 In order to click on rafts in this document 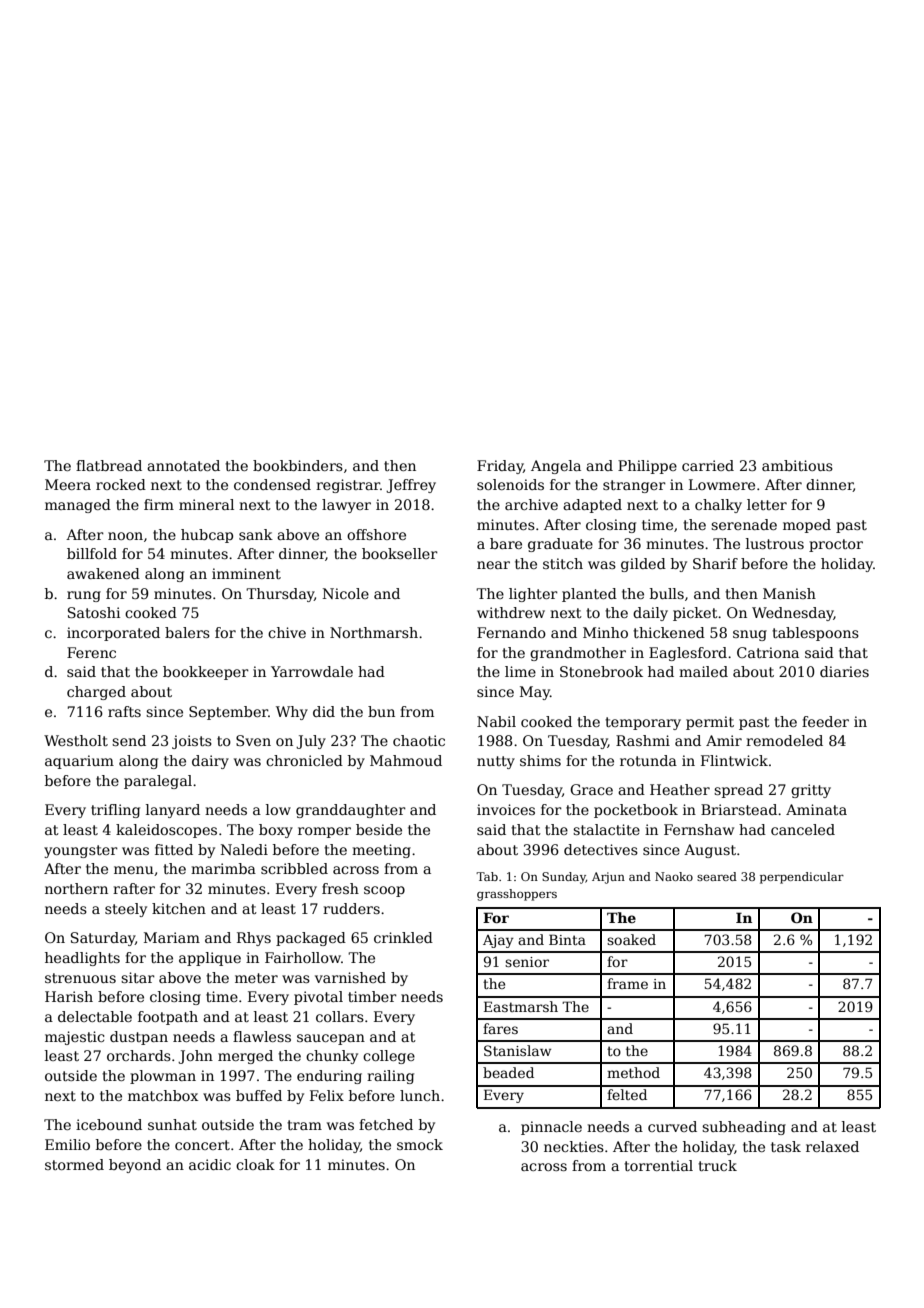, I will do `click(124, 711)`.
